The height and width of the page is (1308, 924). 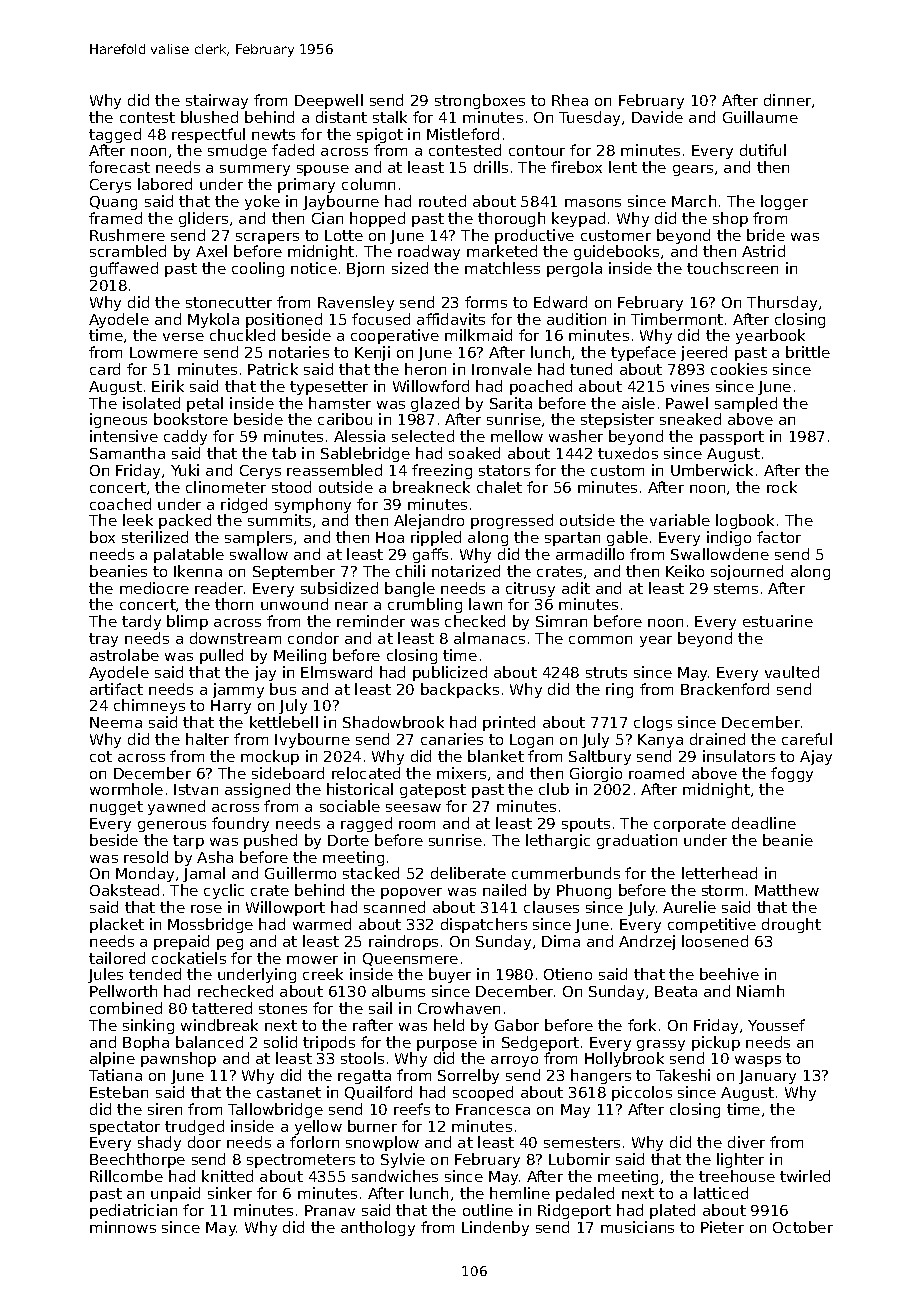 What do you see at coordinates (782, 487) in the page?
I see `rock` at bounding box center [782, 487].
